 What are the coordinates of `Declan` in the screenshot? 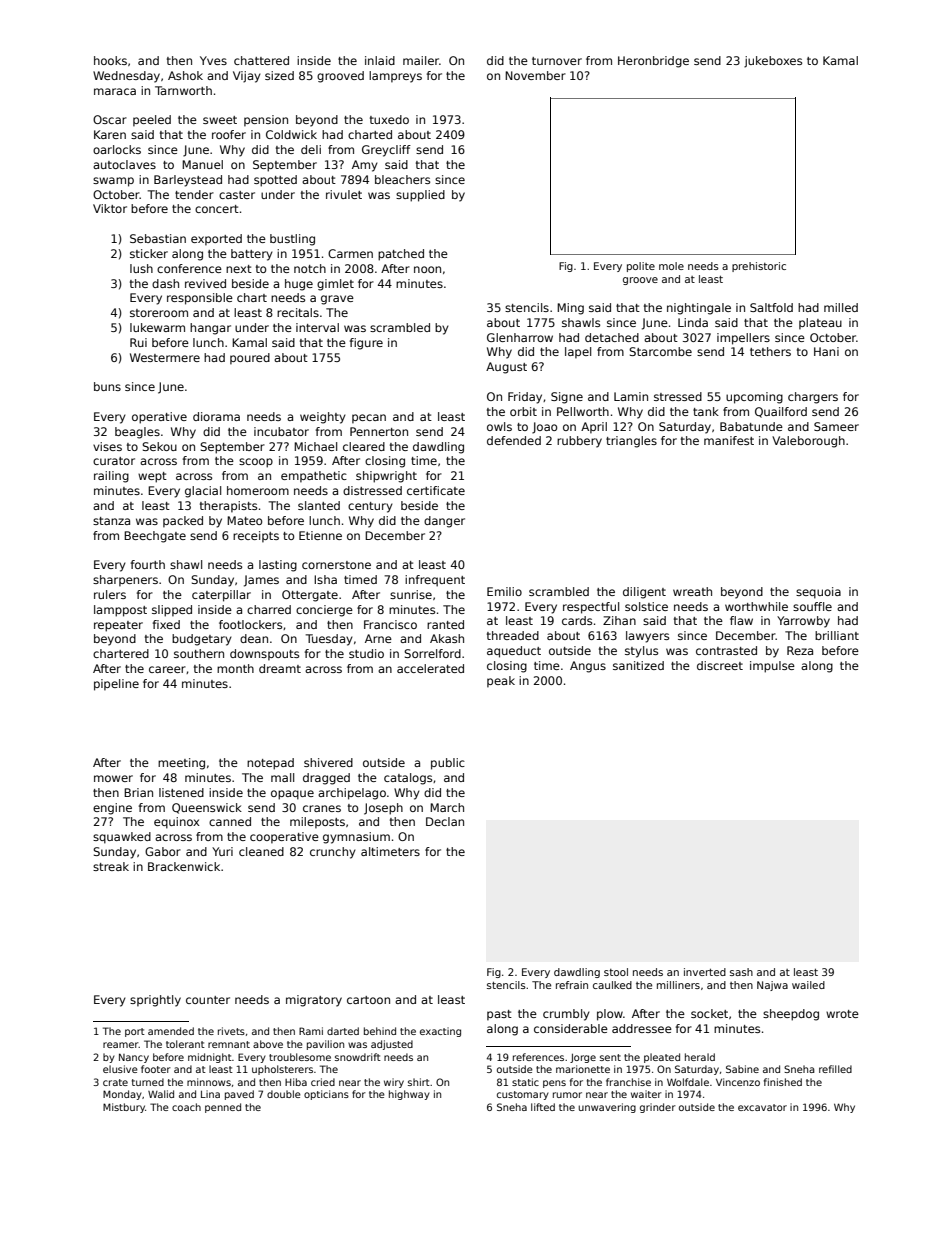 It's located at (445, 821).
